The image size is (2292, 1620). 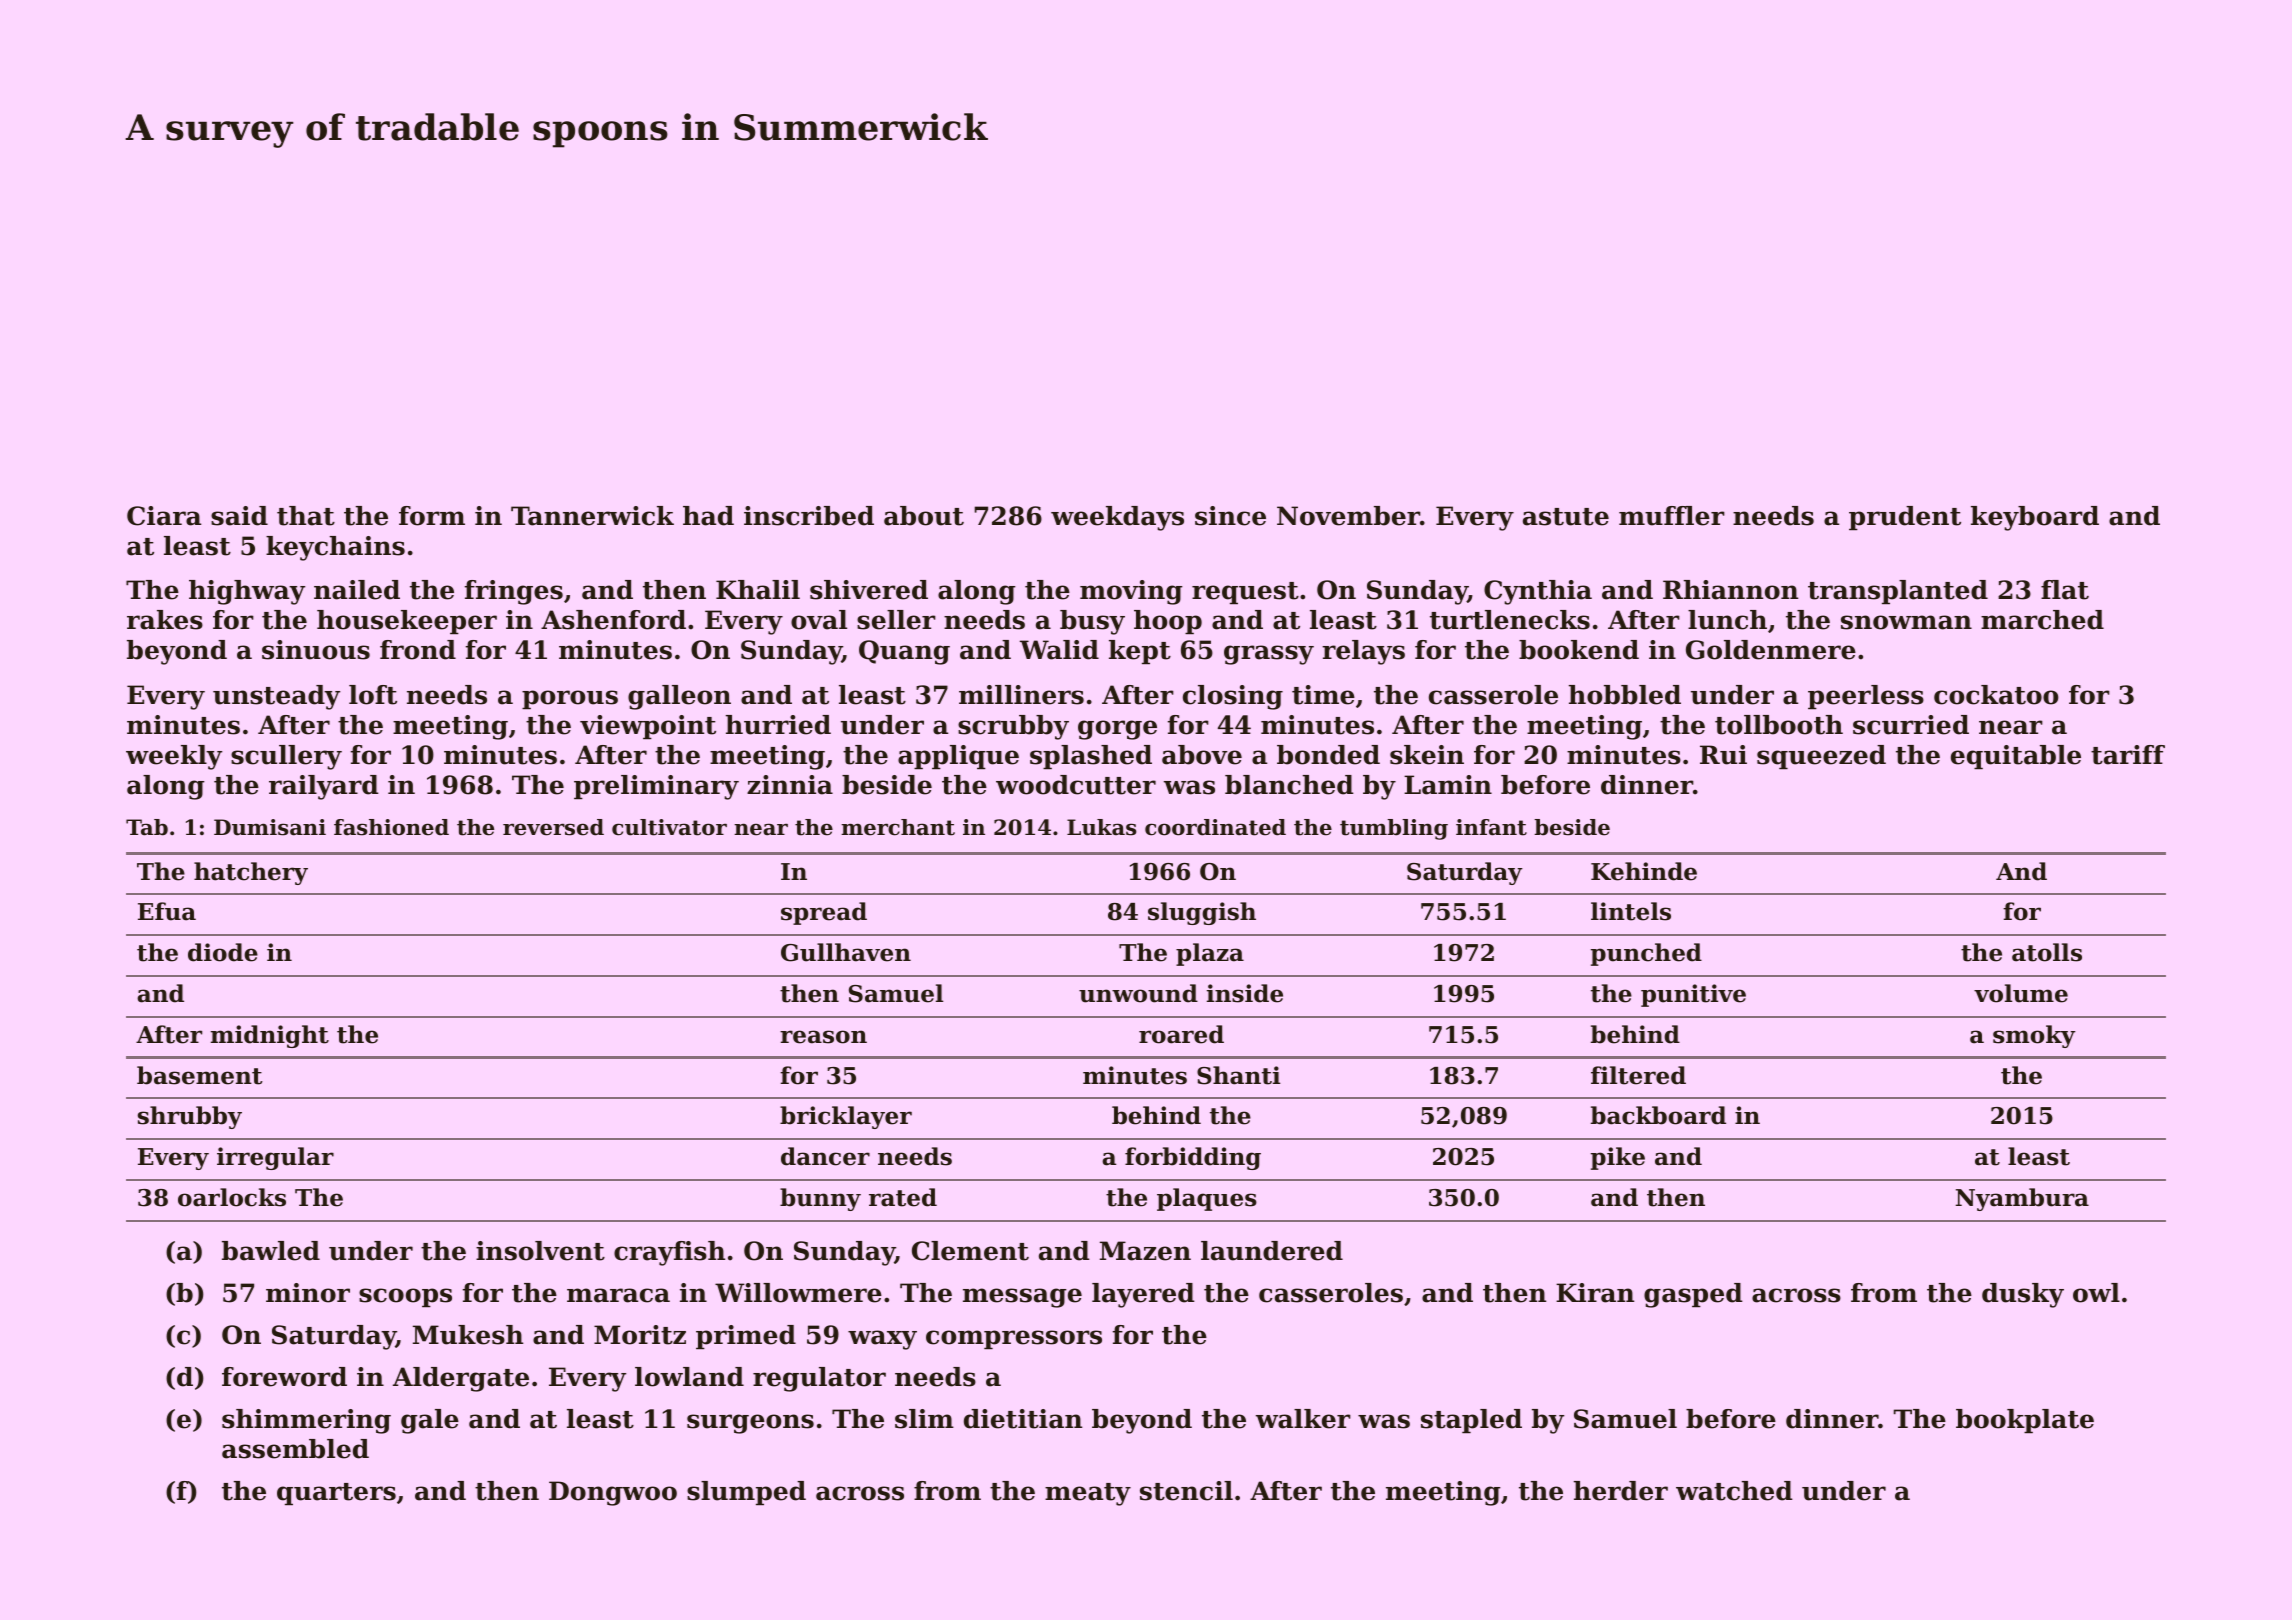 What do you see at coordinates (200, 1075) in the screenshot?
I see `basement` at bounding box center [200, 1075].
